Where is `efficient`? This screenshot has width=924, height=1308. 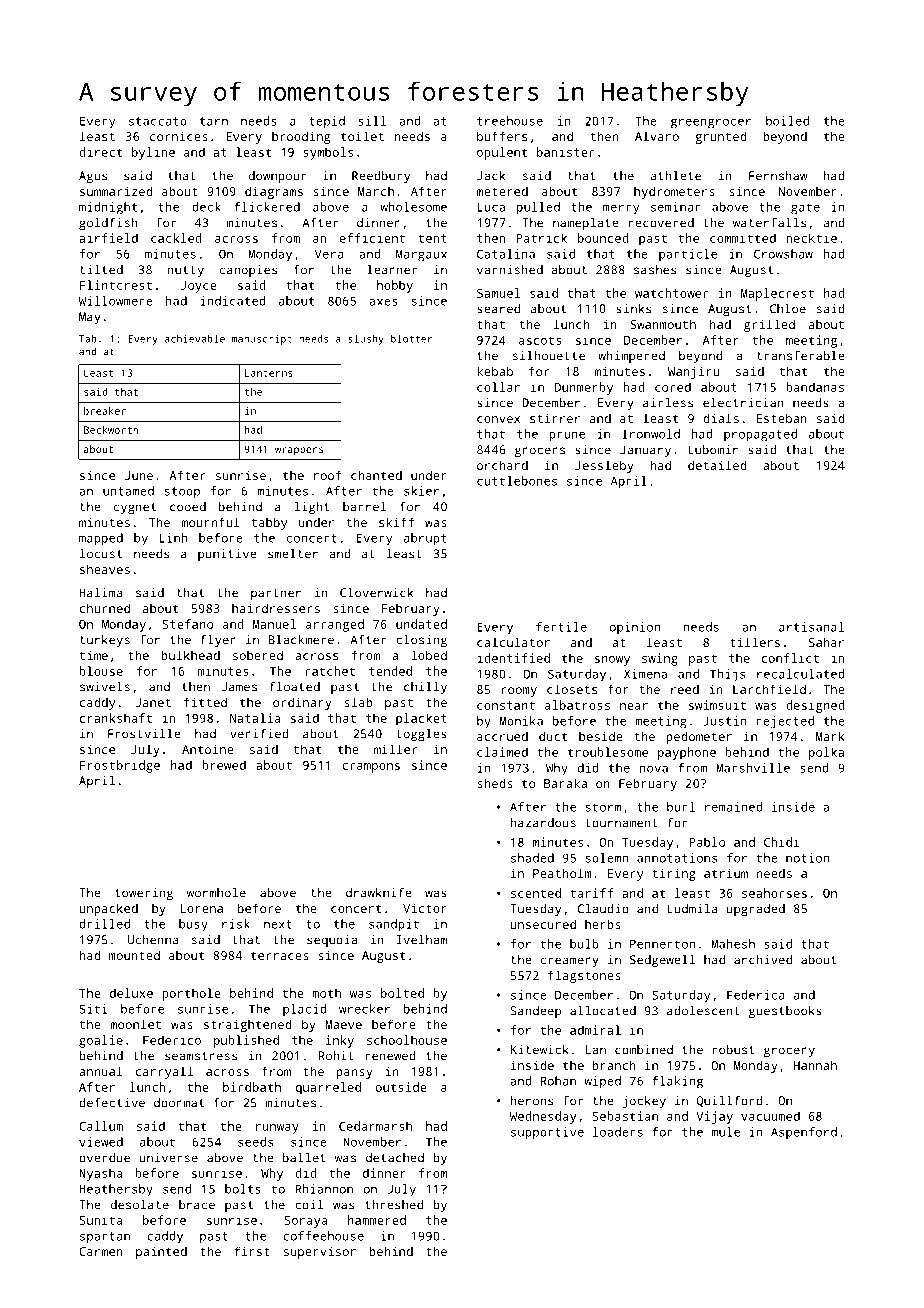
efficient is located at coordinates (372, 238).
